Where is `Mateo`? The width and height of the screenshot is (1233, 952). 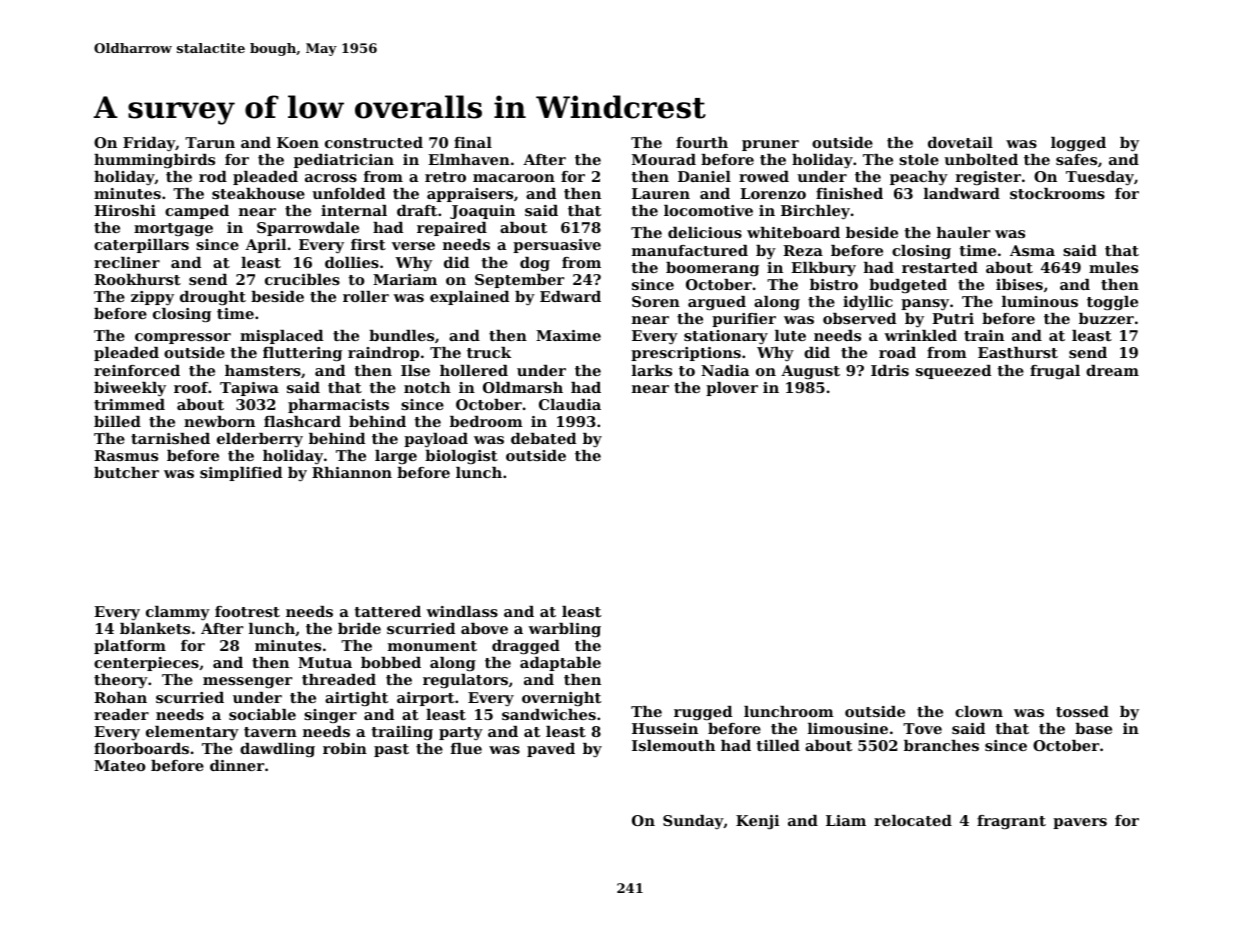 Mateo is located at coordinates (120, 765).
